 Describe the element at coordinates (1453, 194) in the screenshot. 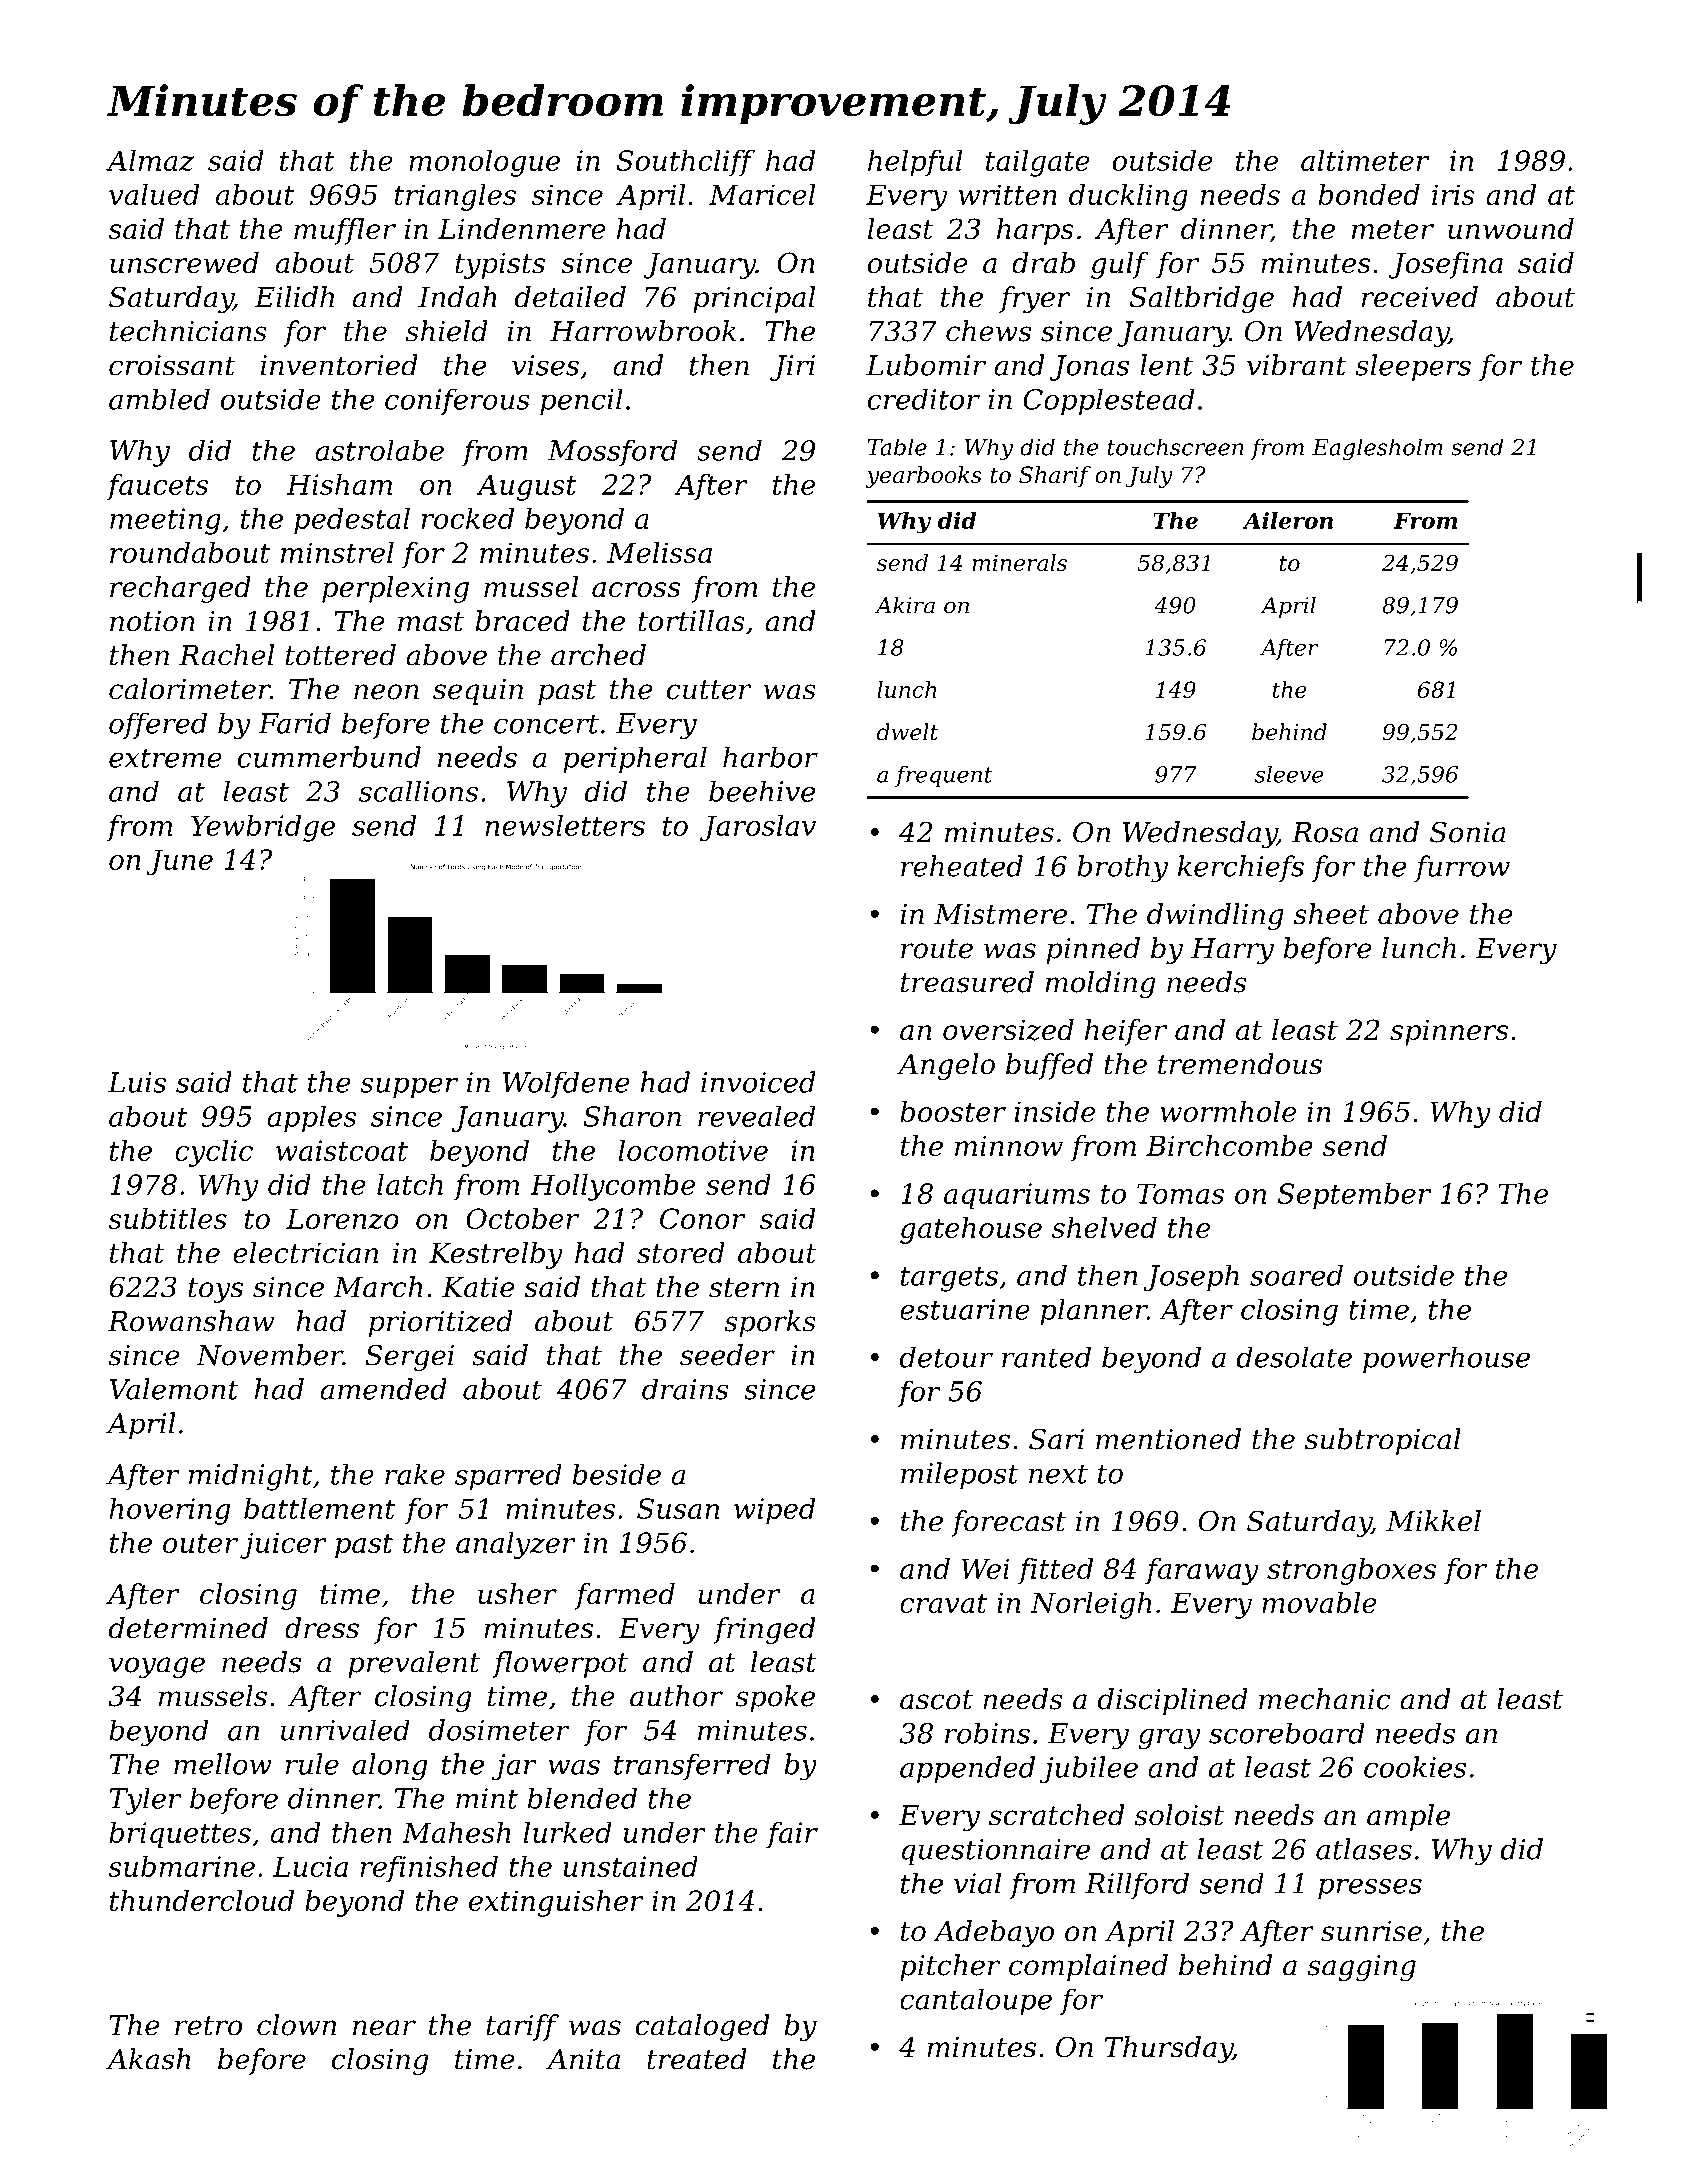

I see `iris` at that location.
